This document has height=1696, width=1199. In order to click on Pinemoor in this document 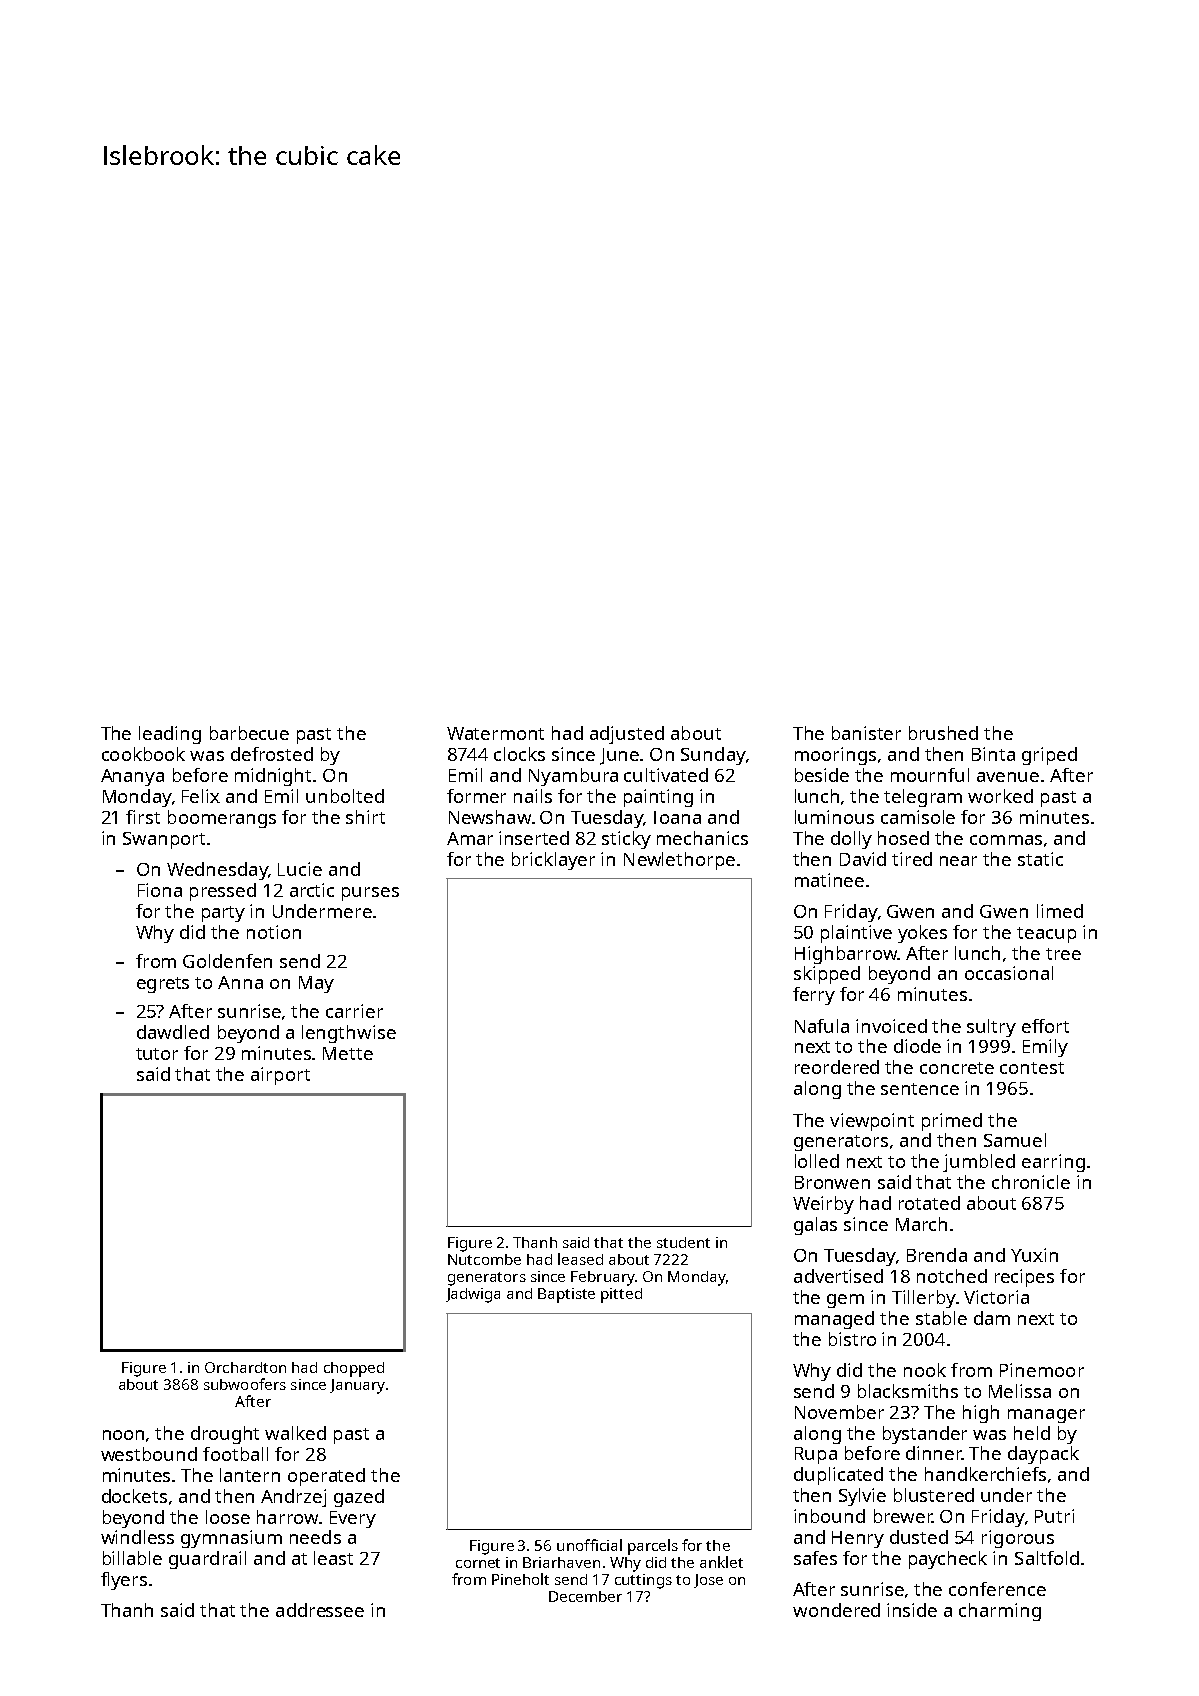, I will do `click(1042, 1370)`.
